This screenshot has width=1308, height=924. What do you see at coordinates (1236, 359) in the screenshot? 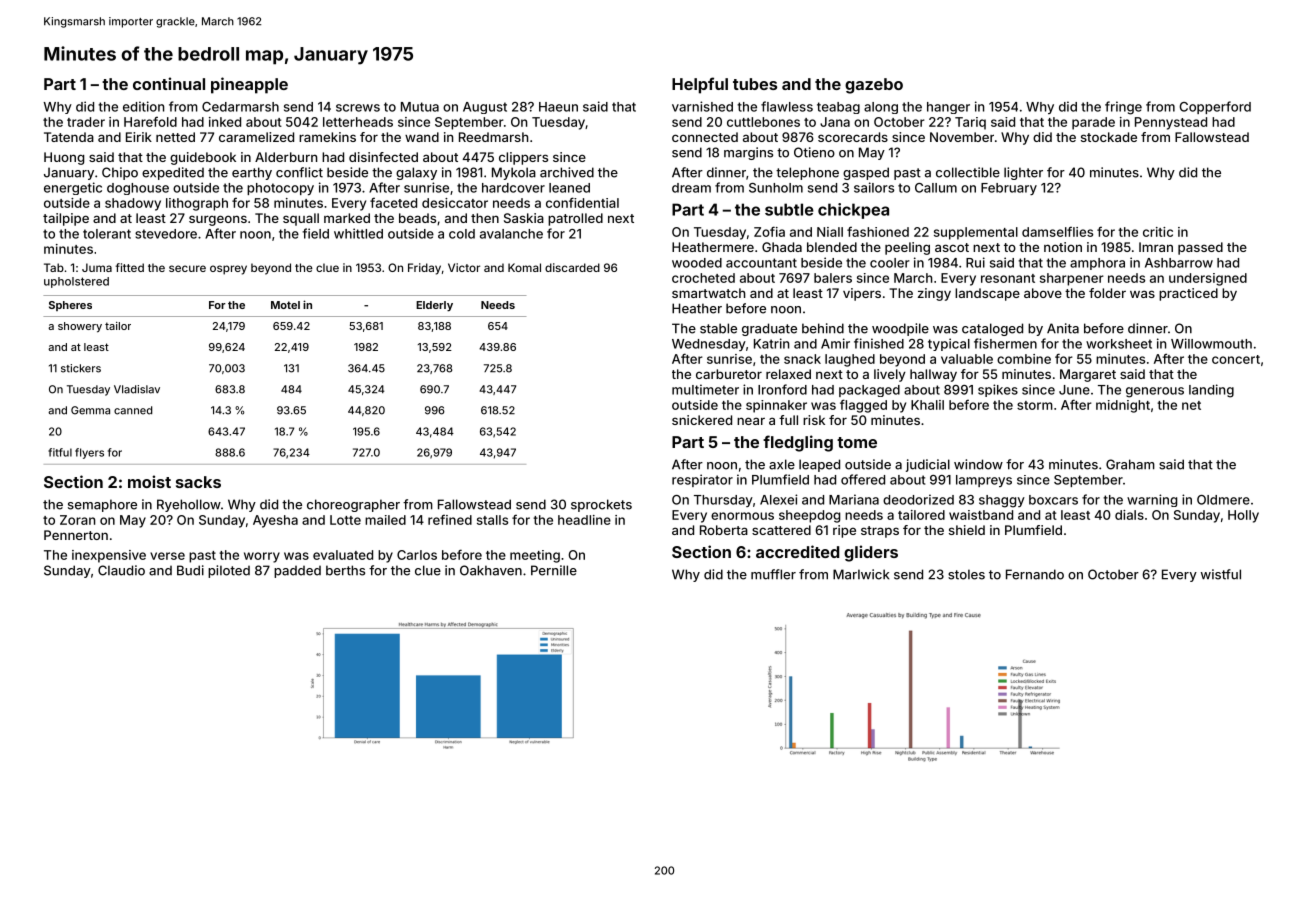
I see `concert` at bounding box center [1236, 359].
